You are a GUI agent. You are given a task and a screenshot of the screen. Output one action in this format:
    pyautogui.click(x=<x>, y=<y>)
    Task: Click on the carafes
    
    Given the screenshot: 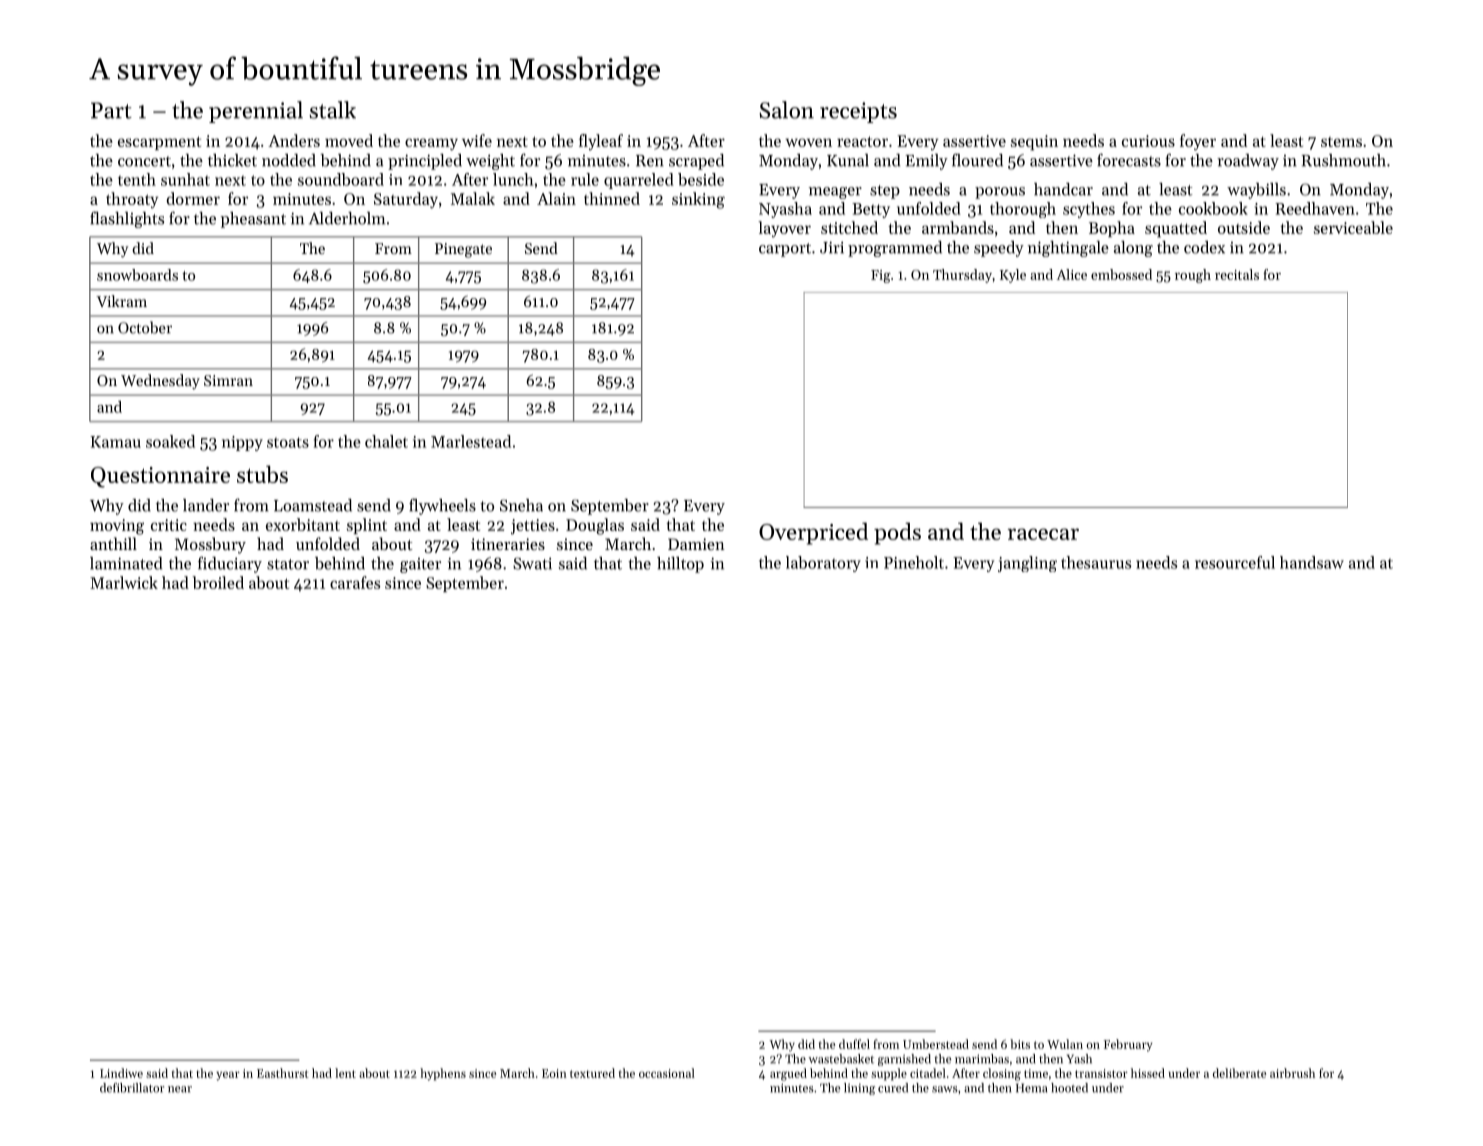 What is the action you would take?
    pyautogui.click(x=355, y=582)
